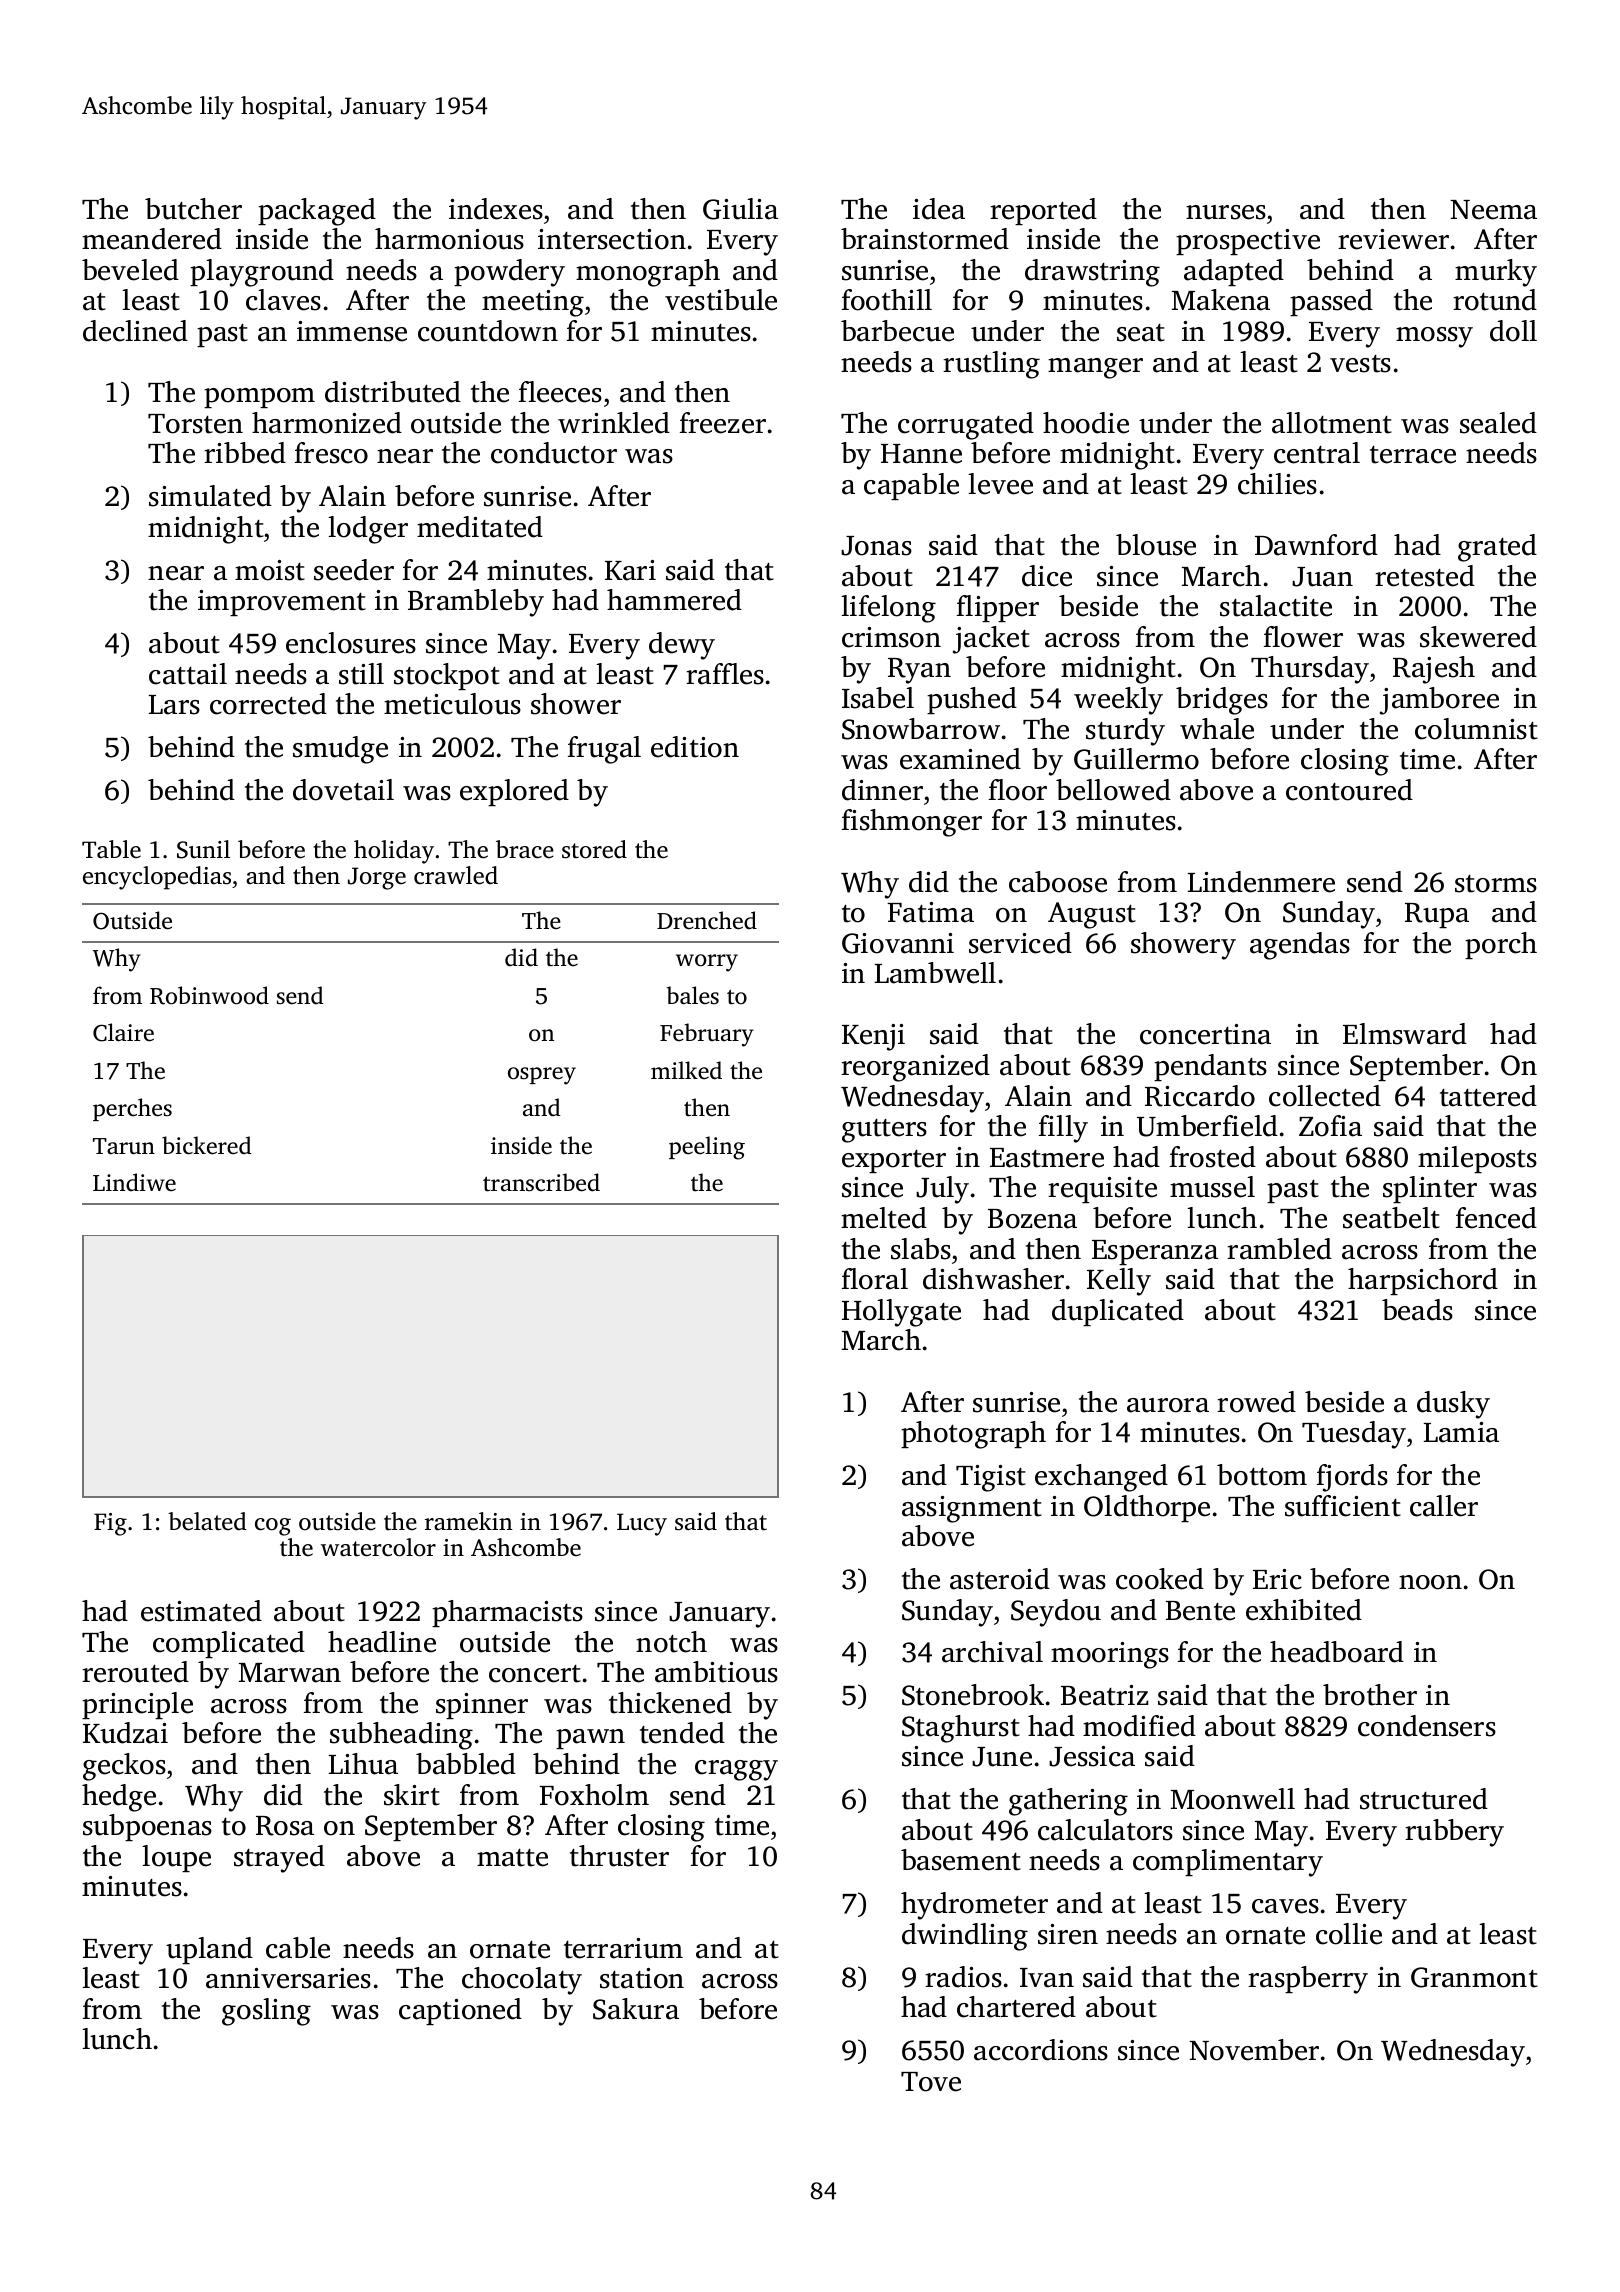 The width and height of the screenshot is (1620, 2292). Describe the element at coordinates (193, 209) in the screenshot. I see `butcher` at that location.
